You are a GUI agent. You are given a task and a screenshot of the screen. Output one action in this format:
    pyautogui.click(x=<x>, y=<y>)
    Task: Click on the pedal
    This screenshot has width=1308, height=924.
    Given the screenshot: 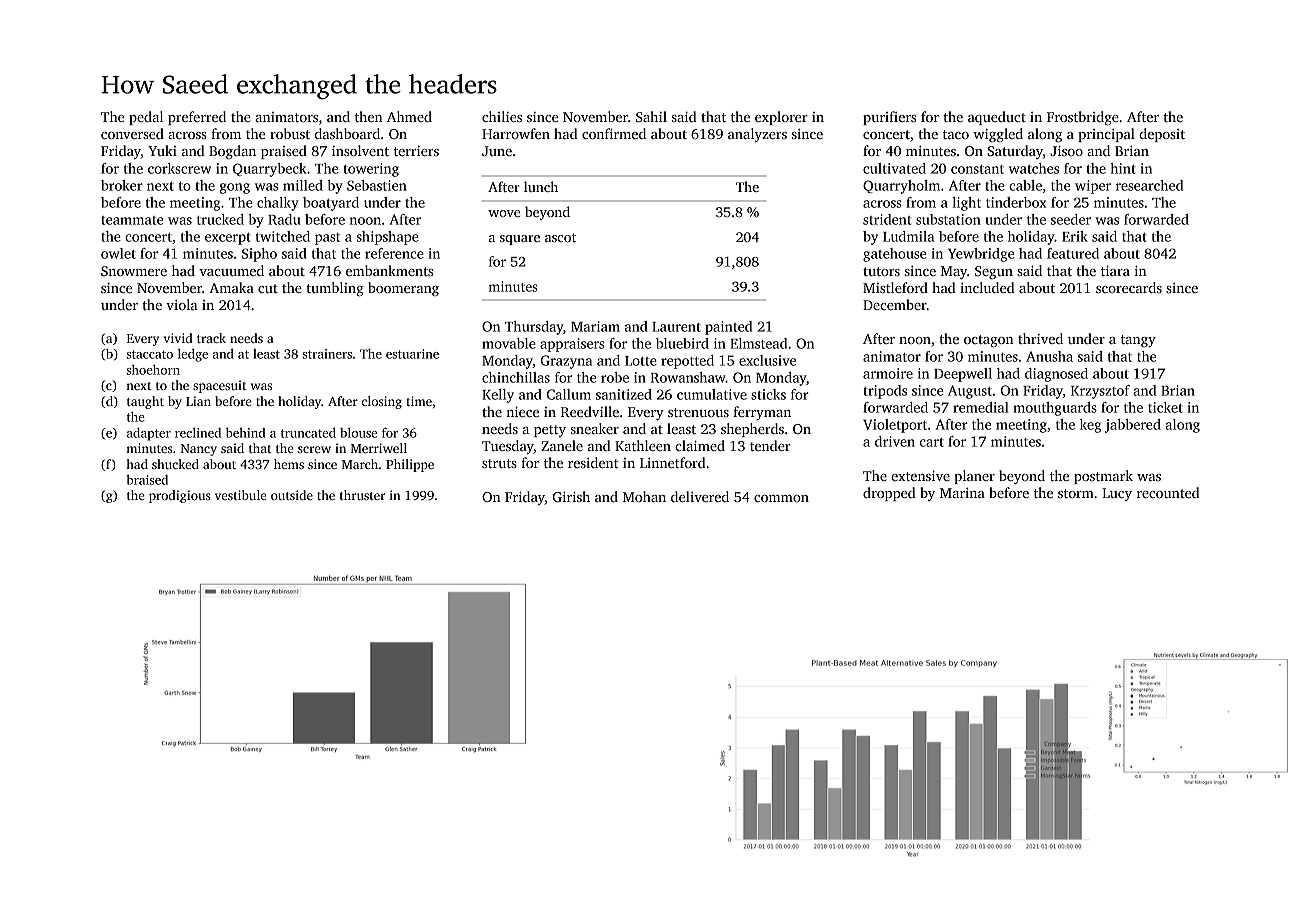 What is the action you would take?
    pyautogui.click(x=146, y=118)
